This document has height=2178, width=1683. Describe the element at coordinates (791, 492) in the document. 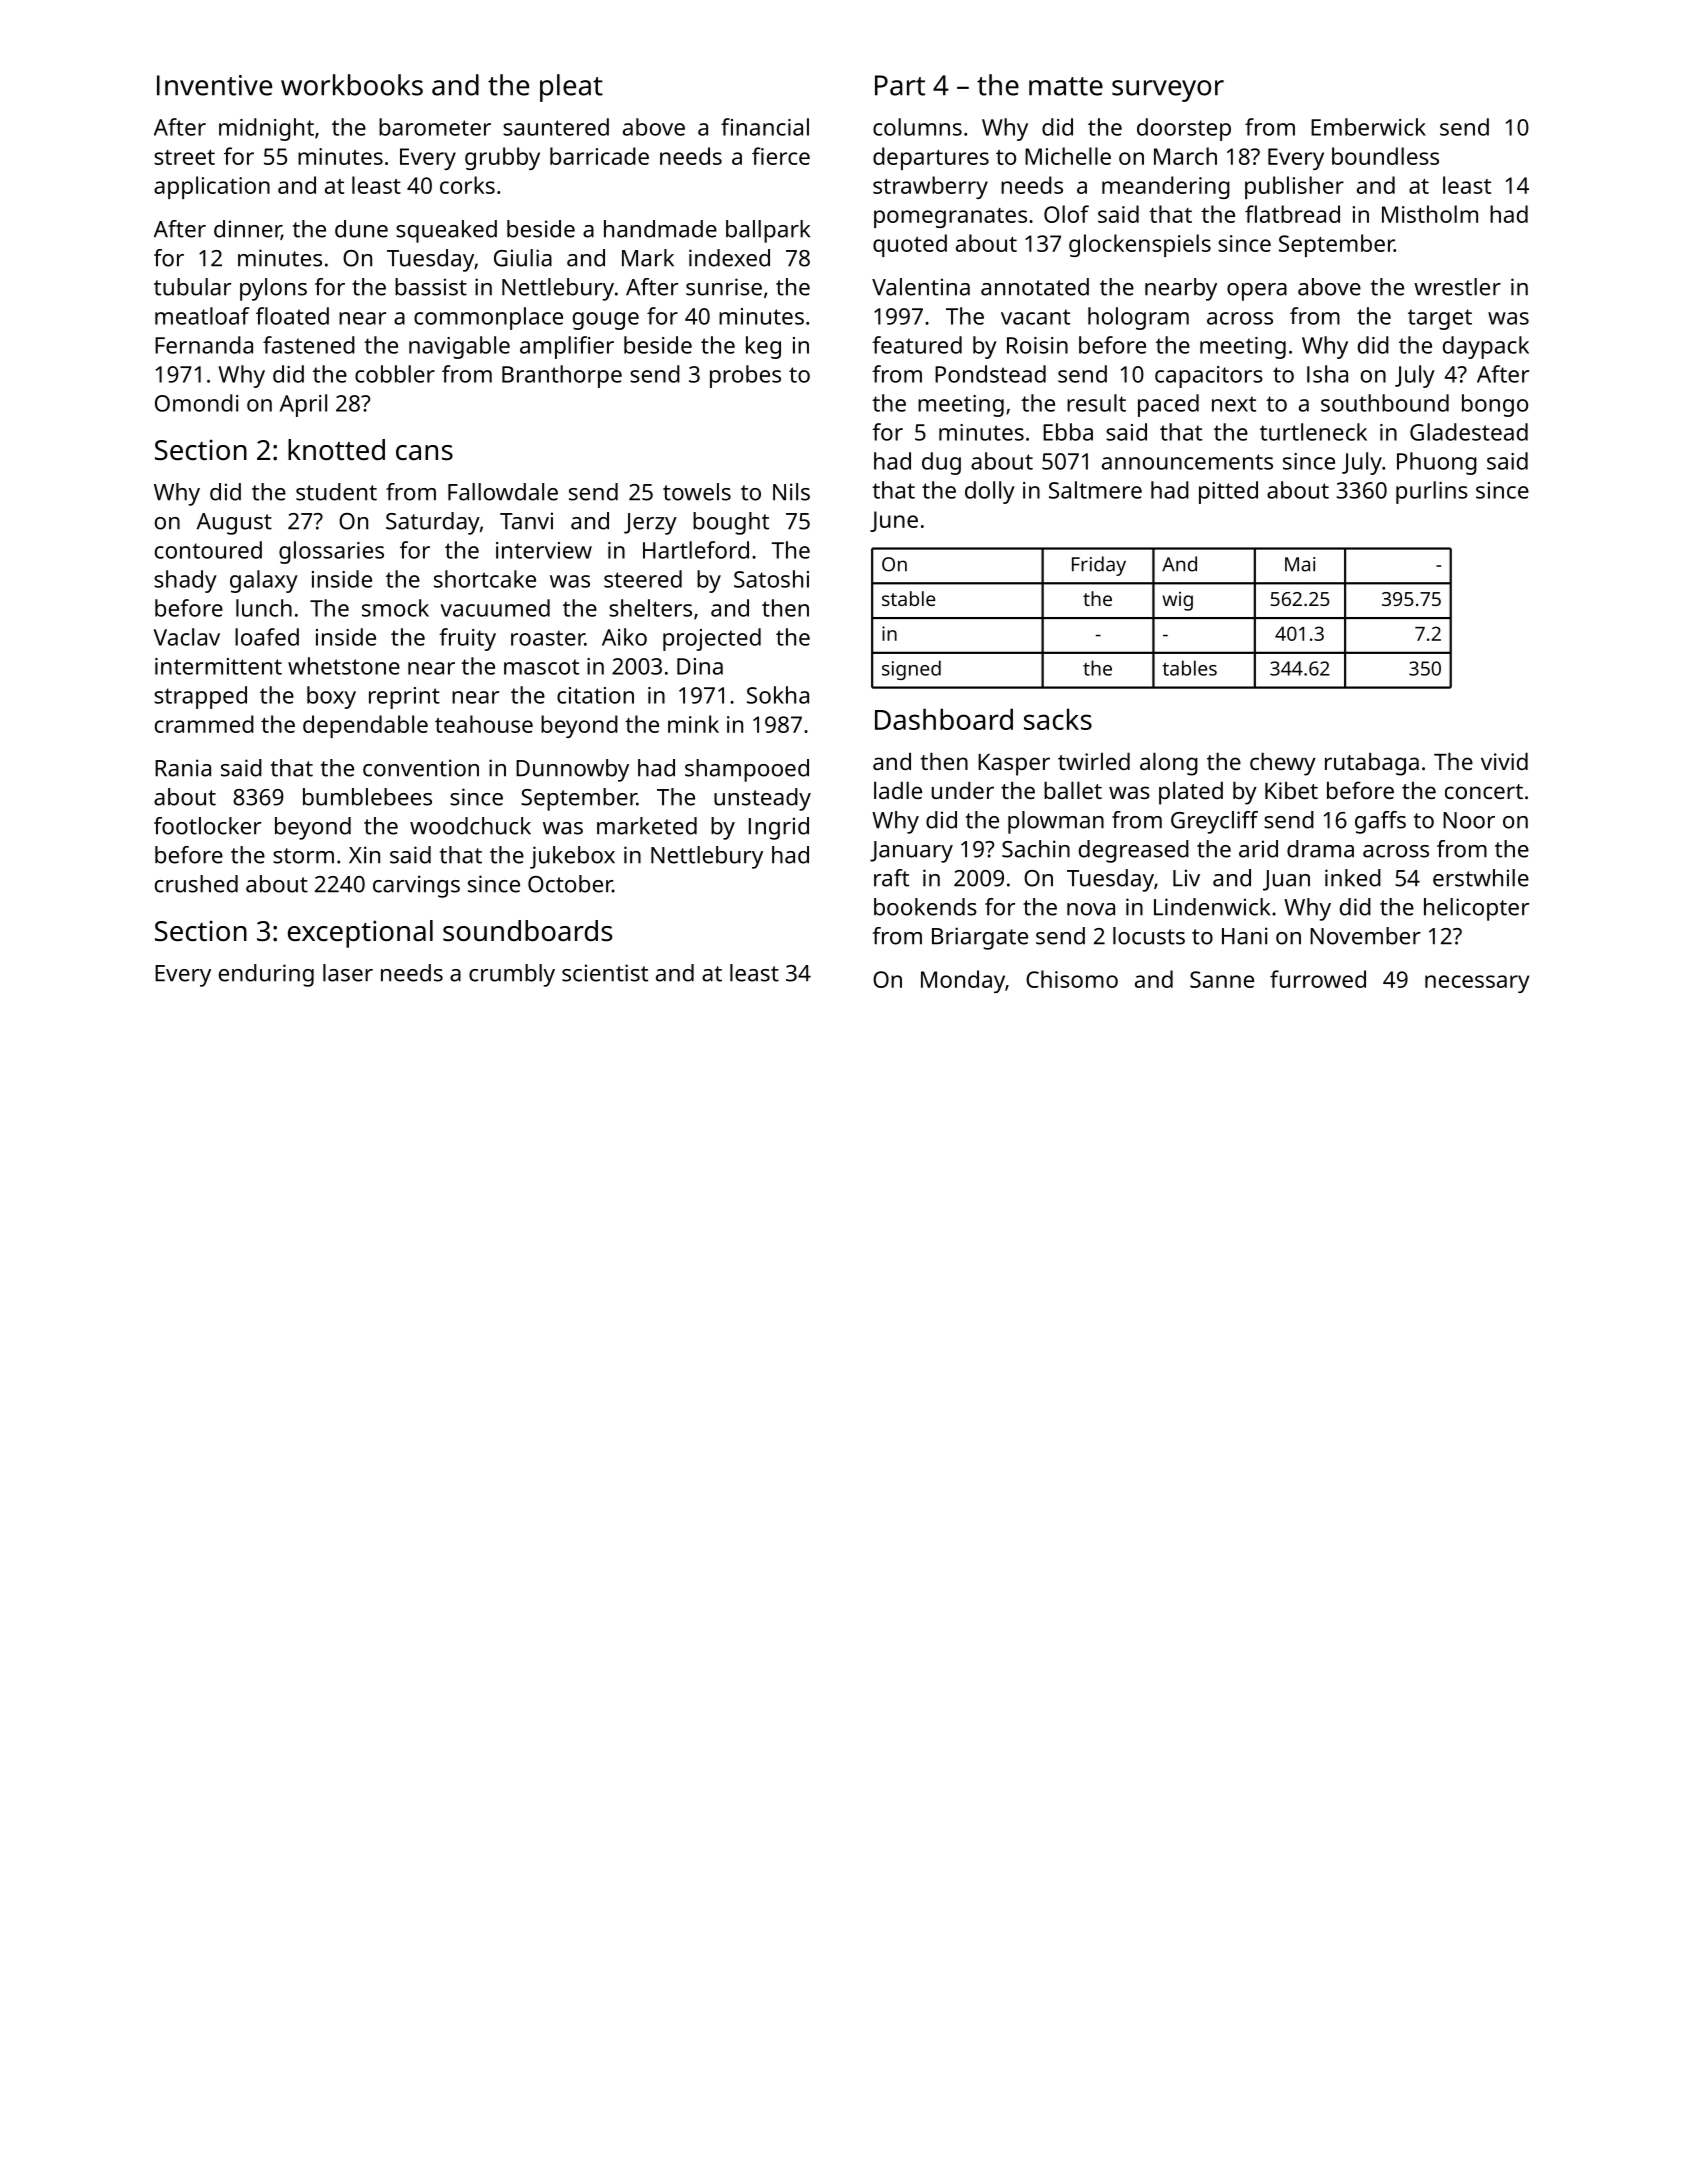

I see `Nils` at that location.
